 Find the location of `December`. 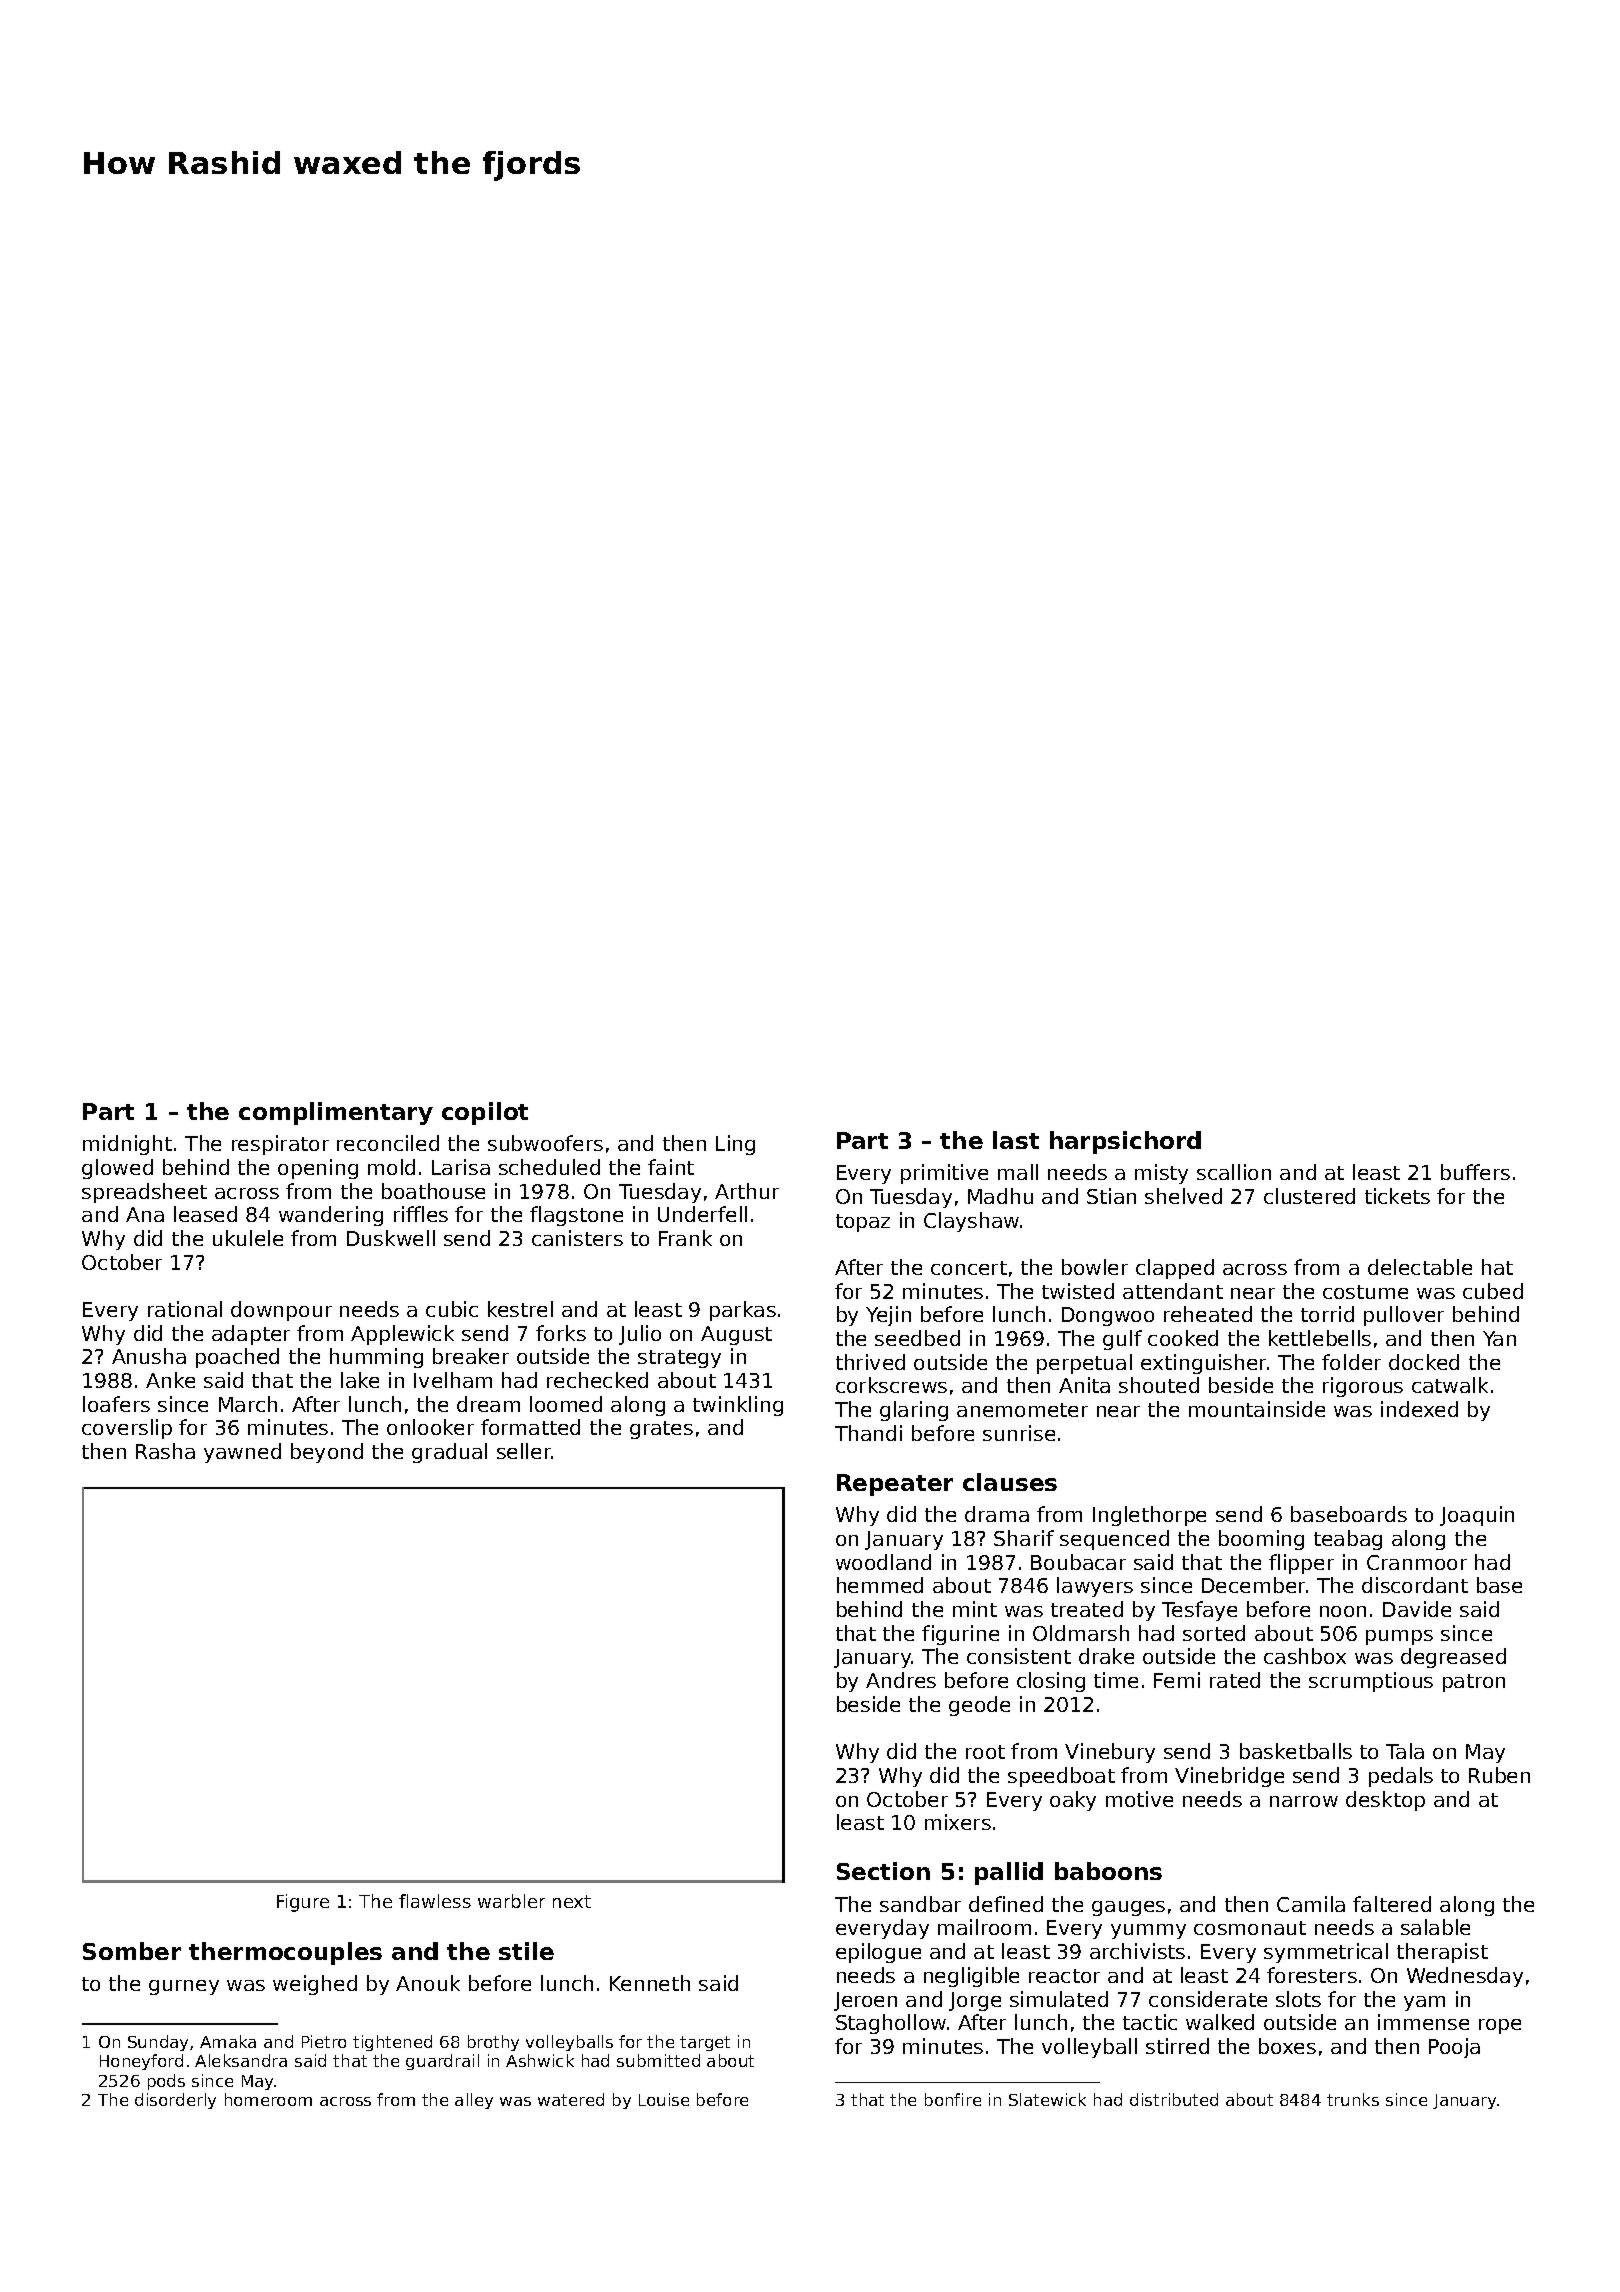

December is located at coordinates (1253, 1585).
